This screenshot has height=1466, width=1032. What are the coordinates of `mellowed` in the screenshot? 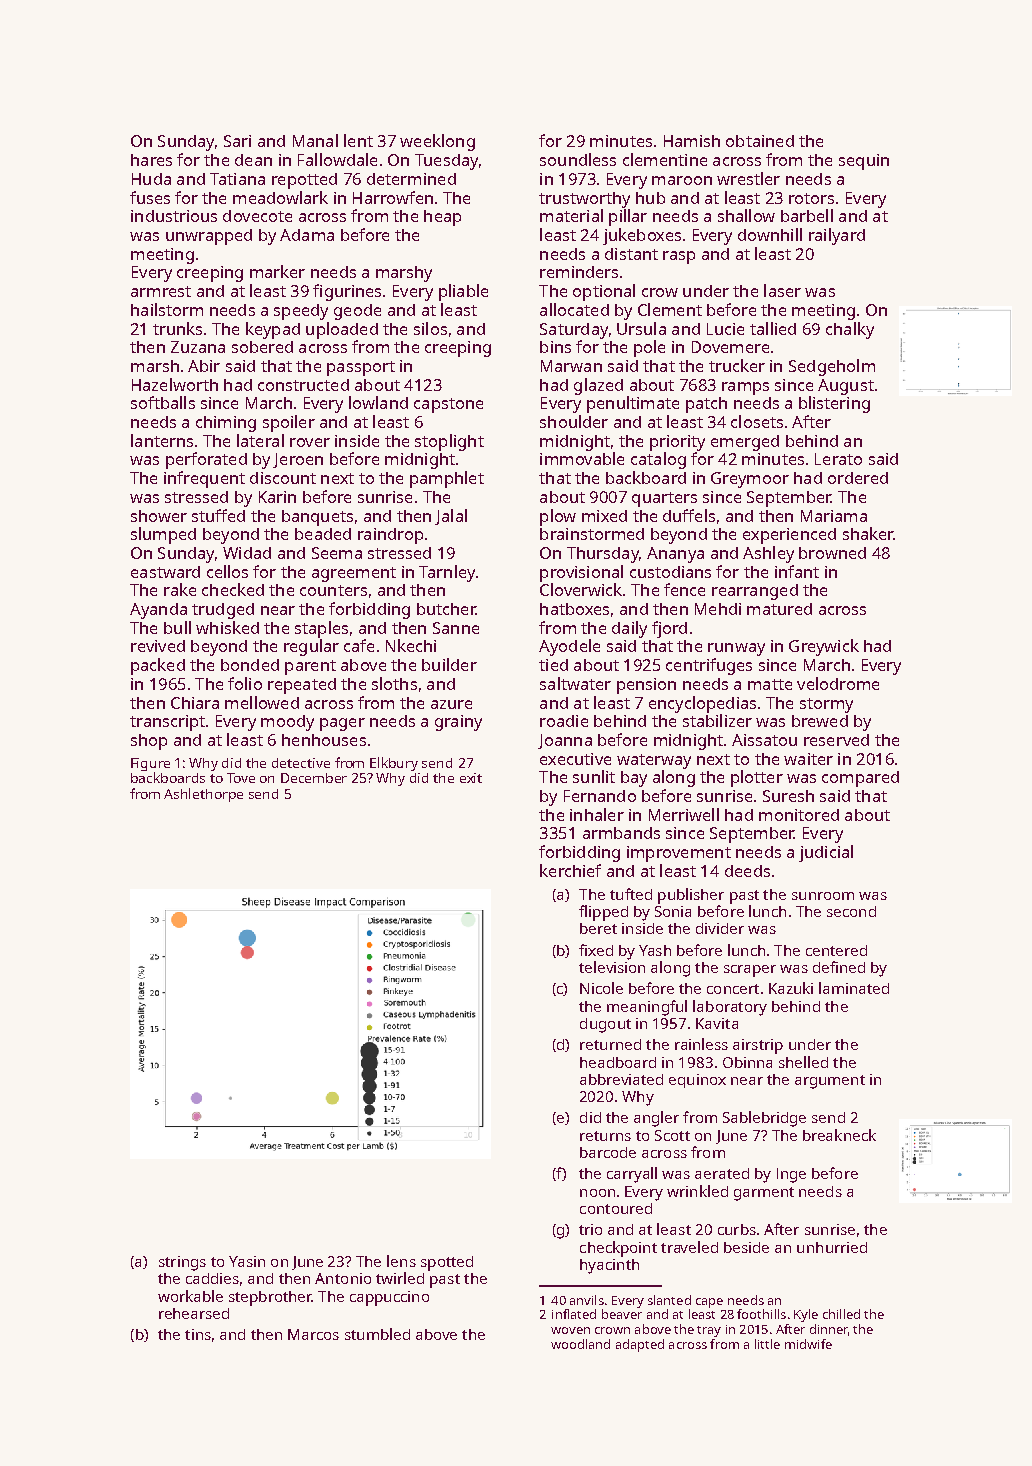 It's located at (262, 702).
